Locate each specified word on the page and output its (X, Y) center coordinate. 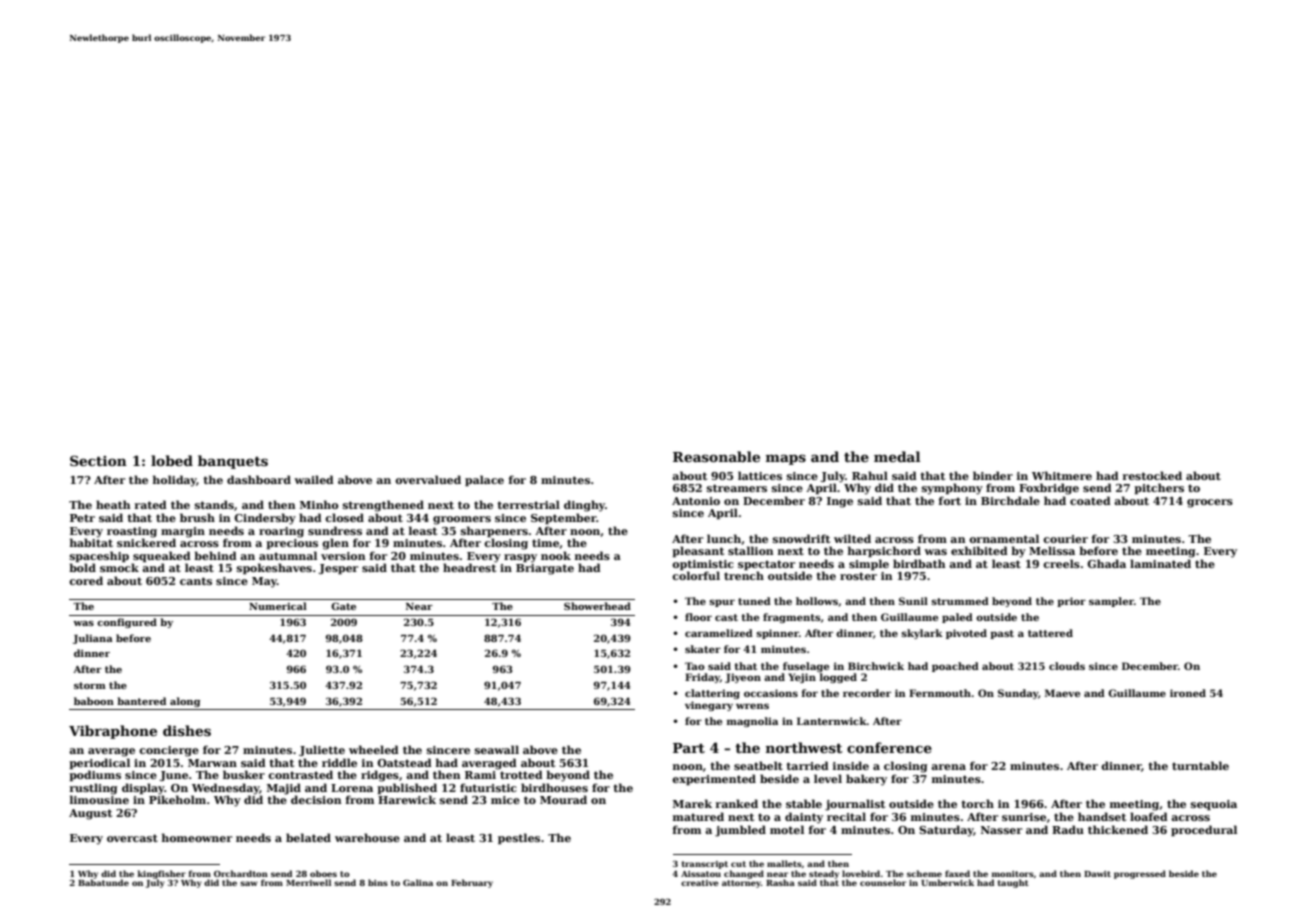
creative (700, 883)
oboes (323, 873)
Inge (840, 502)
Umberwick (947, 882)
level (828, 778)
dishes (187, 730)
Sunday (1018, 694)
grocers (1210, 503)
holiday (175, 481)
